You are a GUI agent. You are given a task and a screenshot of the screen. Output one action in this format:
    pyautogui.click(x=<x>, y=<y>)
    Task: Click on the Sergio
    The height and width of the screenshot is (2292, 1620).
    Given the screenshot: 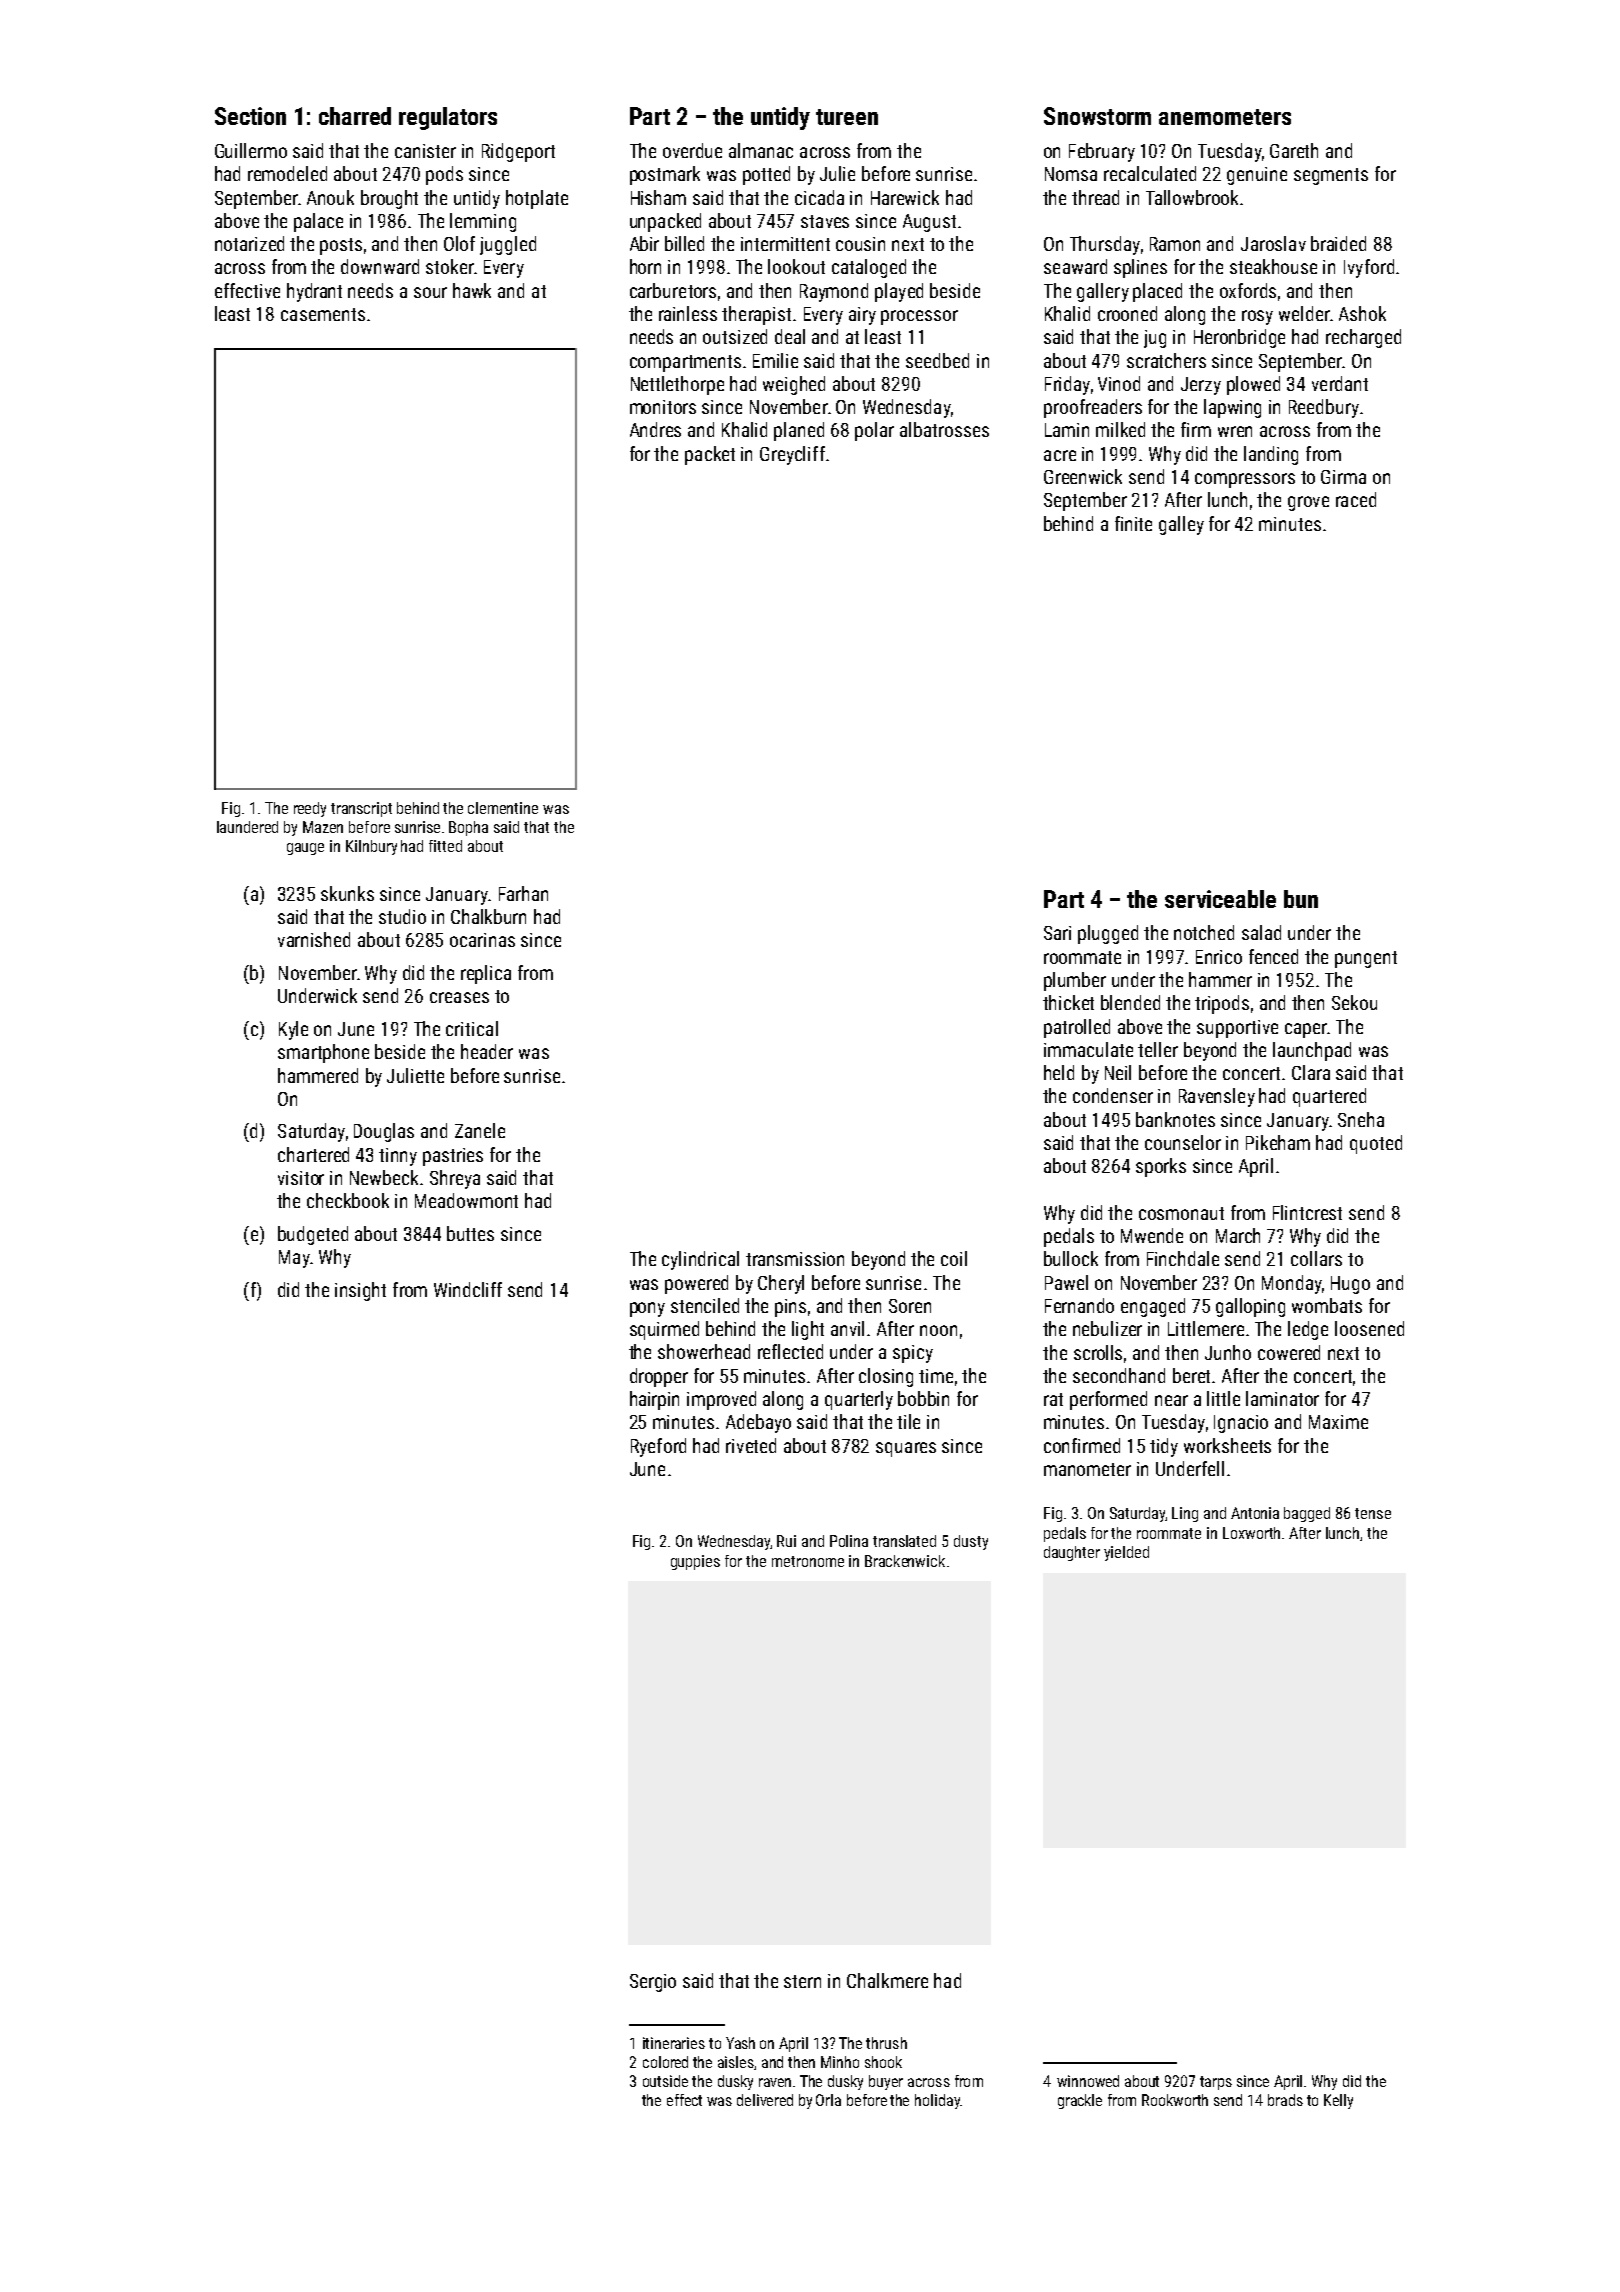 What is the action you would take?
    pyautogui.click(x=653, y=1983)
